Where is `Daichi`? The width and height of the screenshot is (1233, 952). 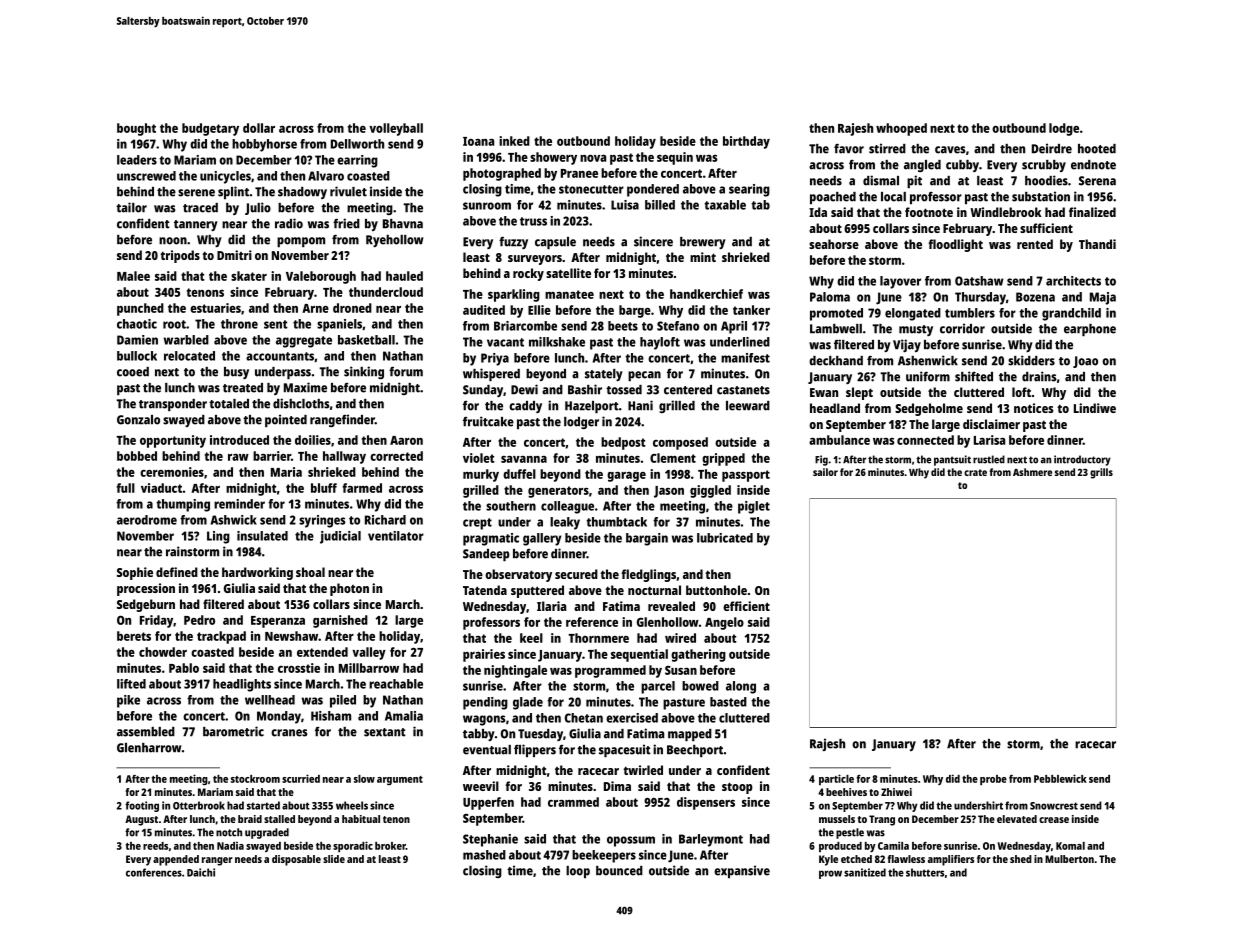
Daichi is located at coordinates (201, 872).
